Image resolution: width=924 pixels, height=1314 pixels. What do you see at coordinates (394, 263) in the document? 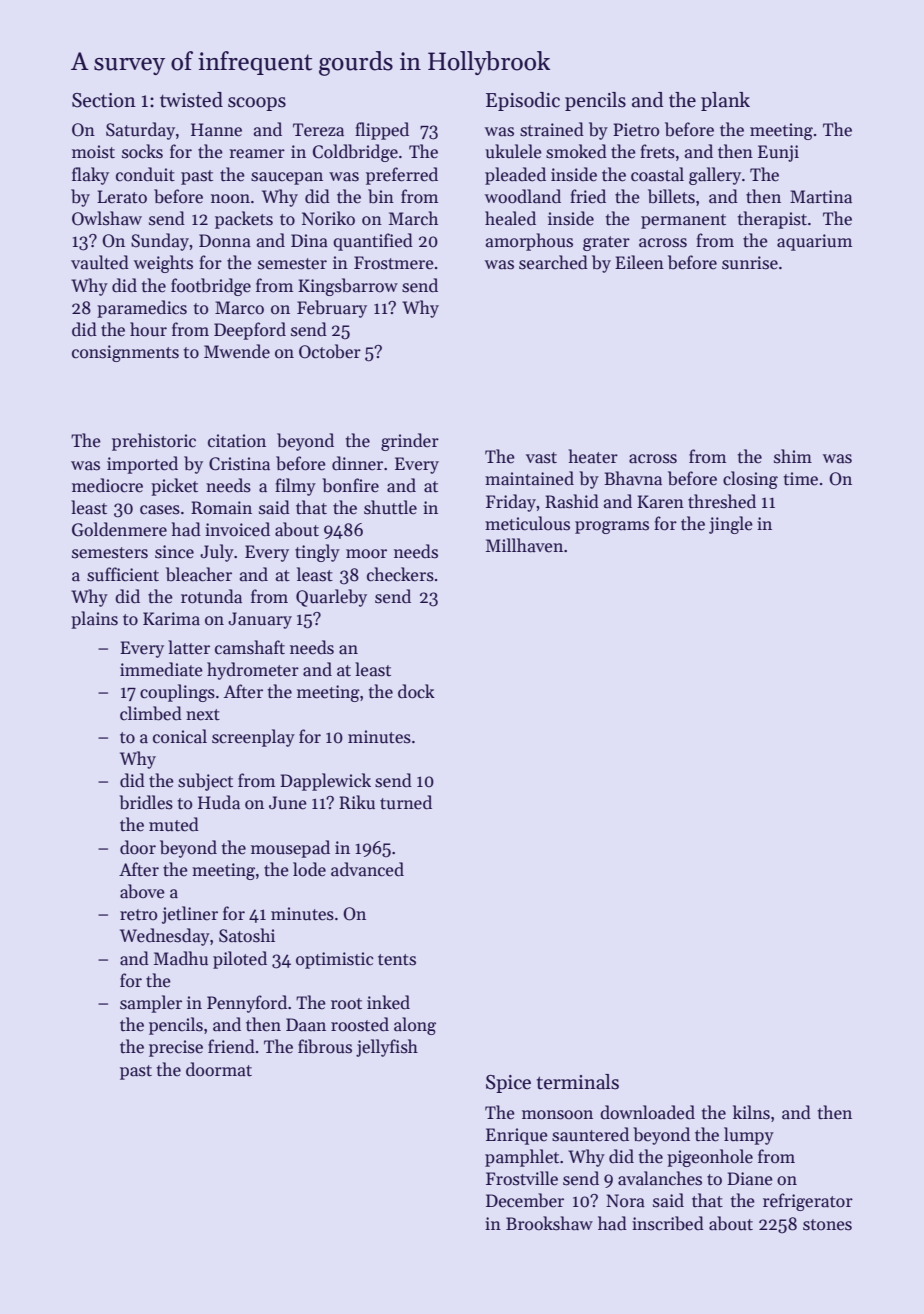
I see `Frostmere` at bounding box center [394, 263].
